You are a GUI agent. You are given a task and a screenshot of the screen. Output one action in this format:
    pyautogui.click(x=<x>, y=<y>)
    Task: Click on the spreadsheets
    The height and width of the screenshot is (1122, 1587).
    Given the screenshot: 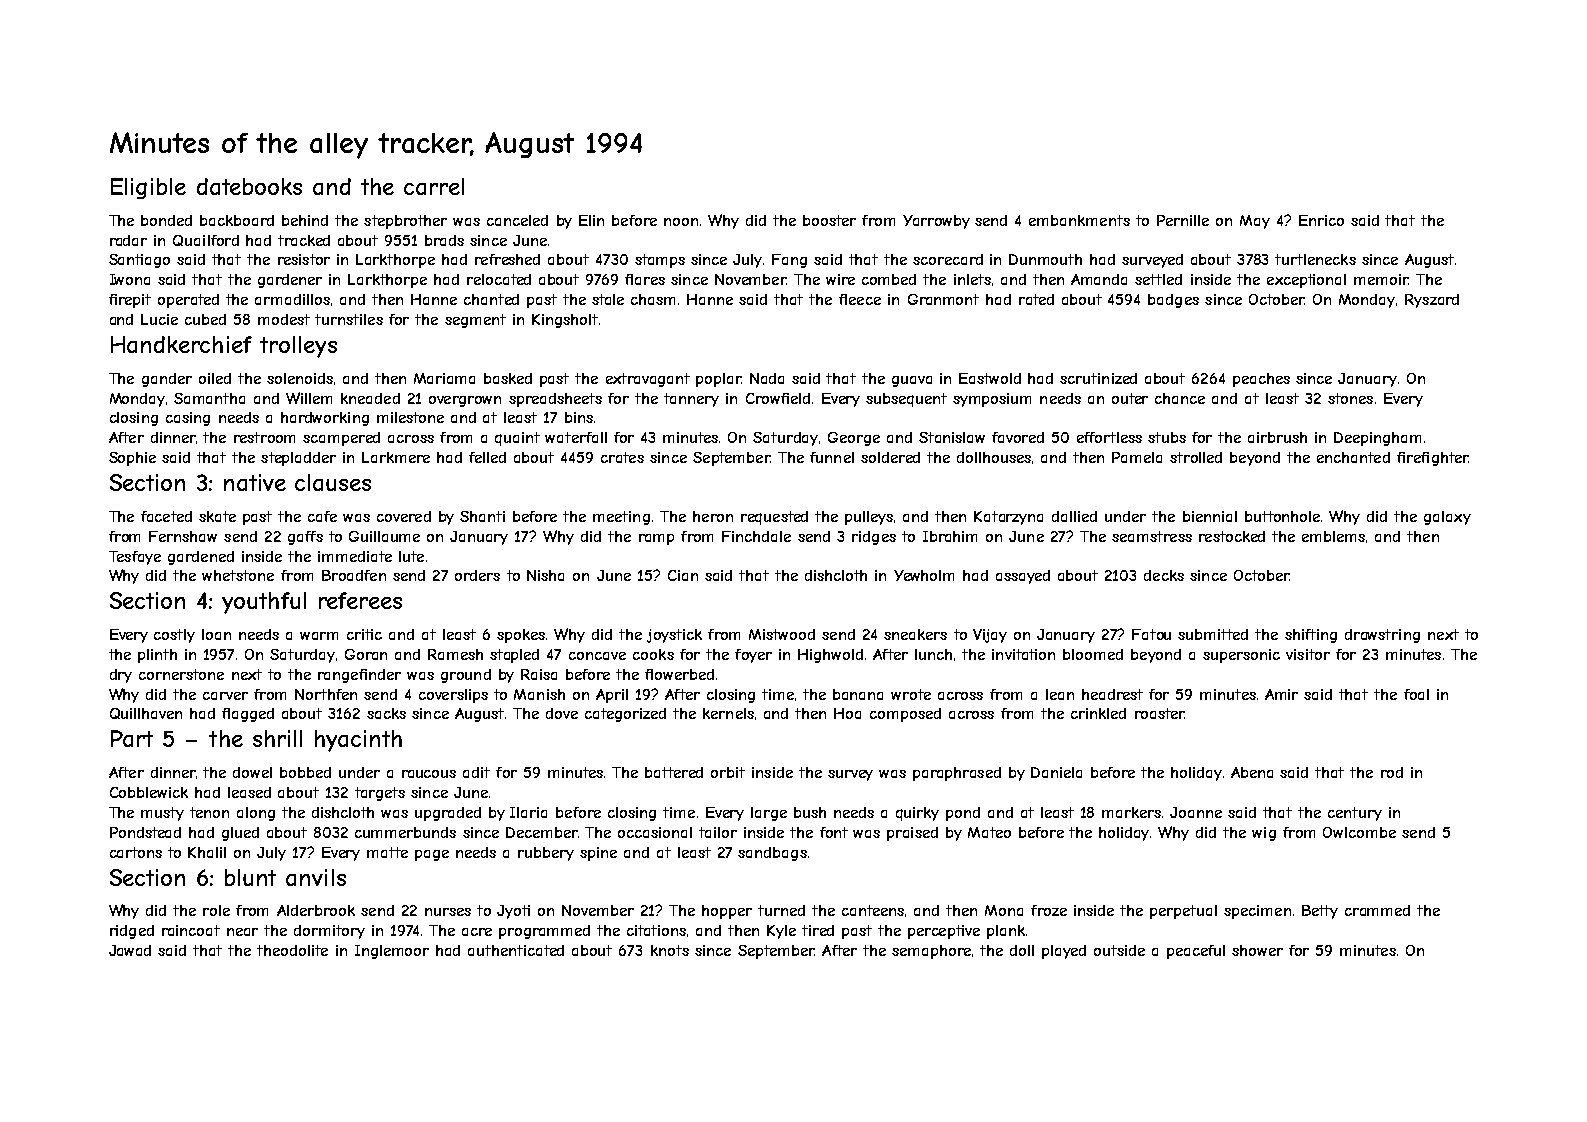 What is the action you would take?
    pyautogui.click(x=555, y=400)
